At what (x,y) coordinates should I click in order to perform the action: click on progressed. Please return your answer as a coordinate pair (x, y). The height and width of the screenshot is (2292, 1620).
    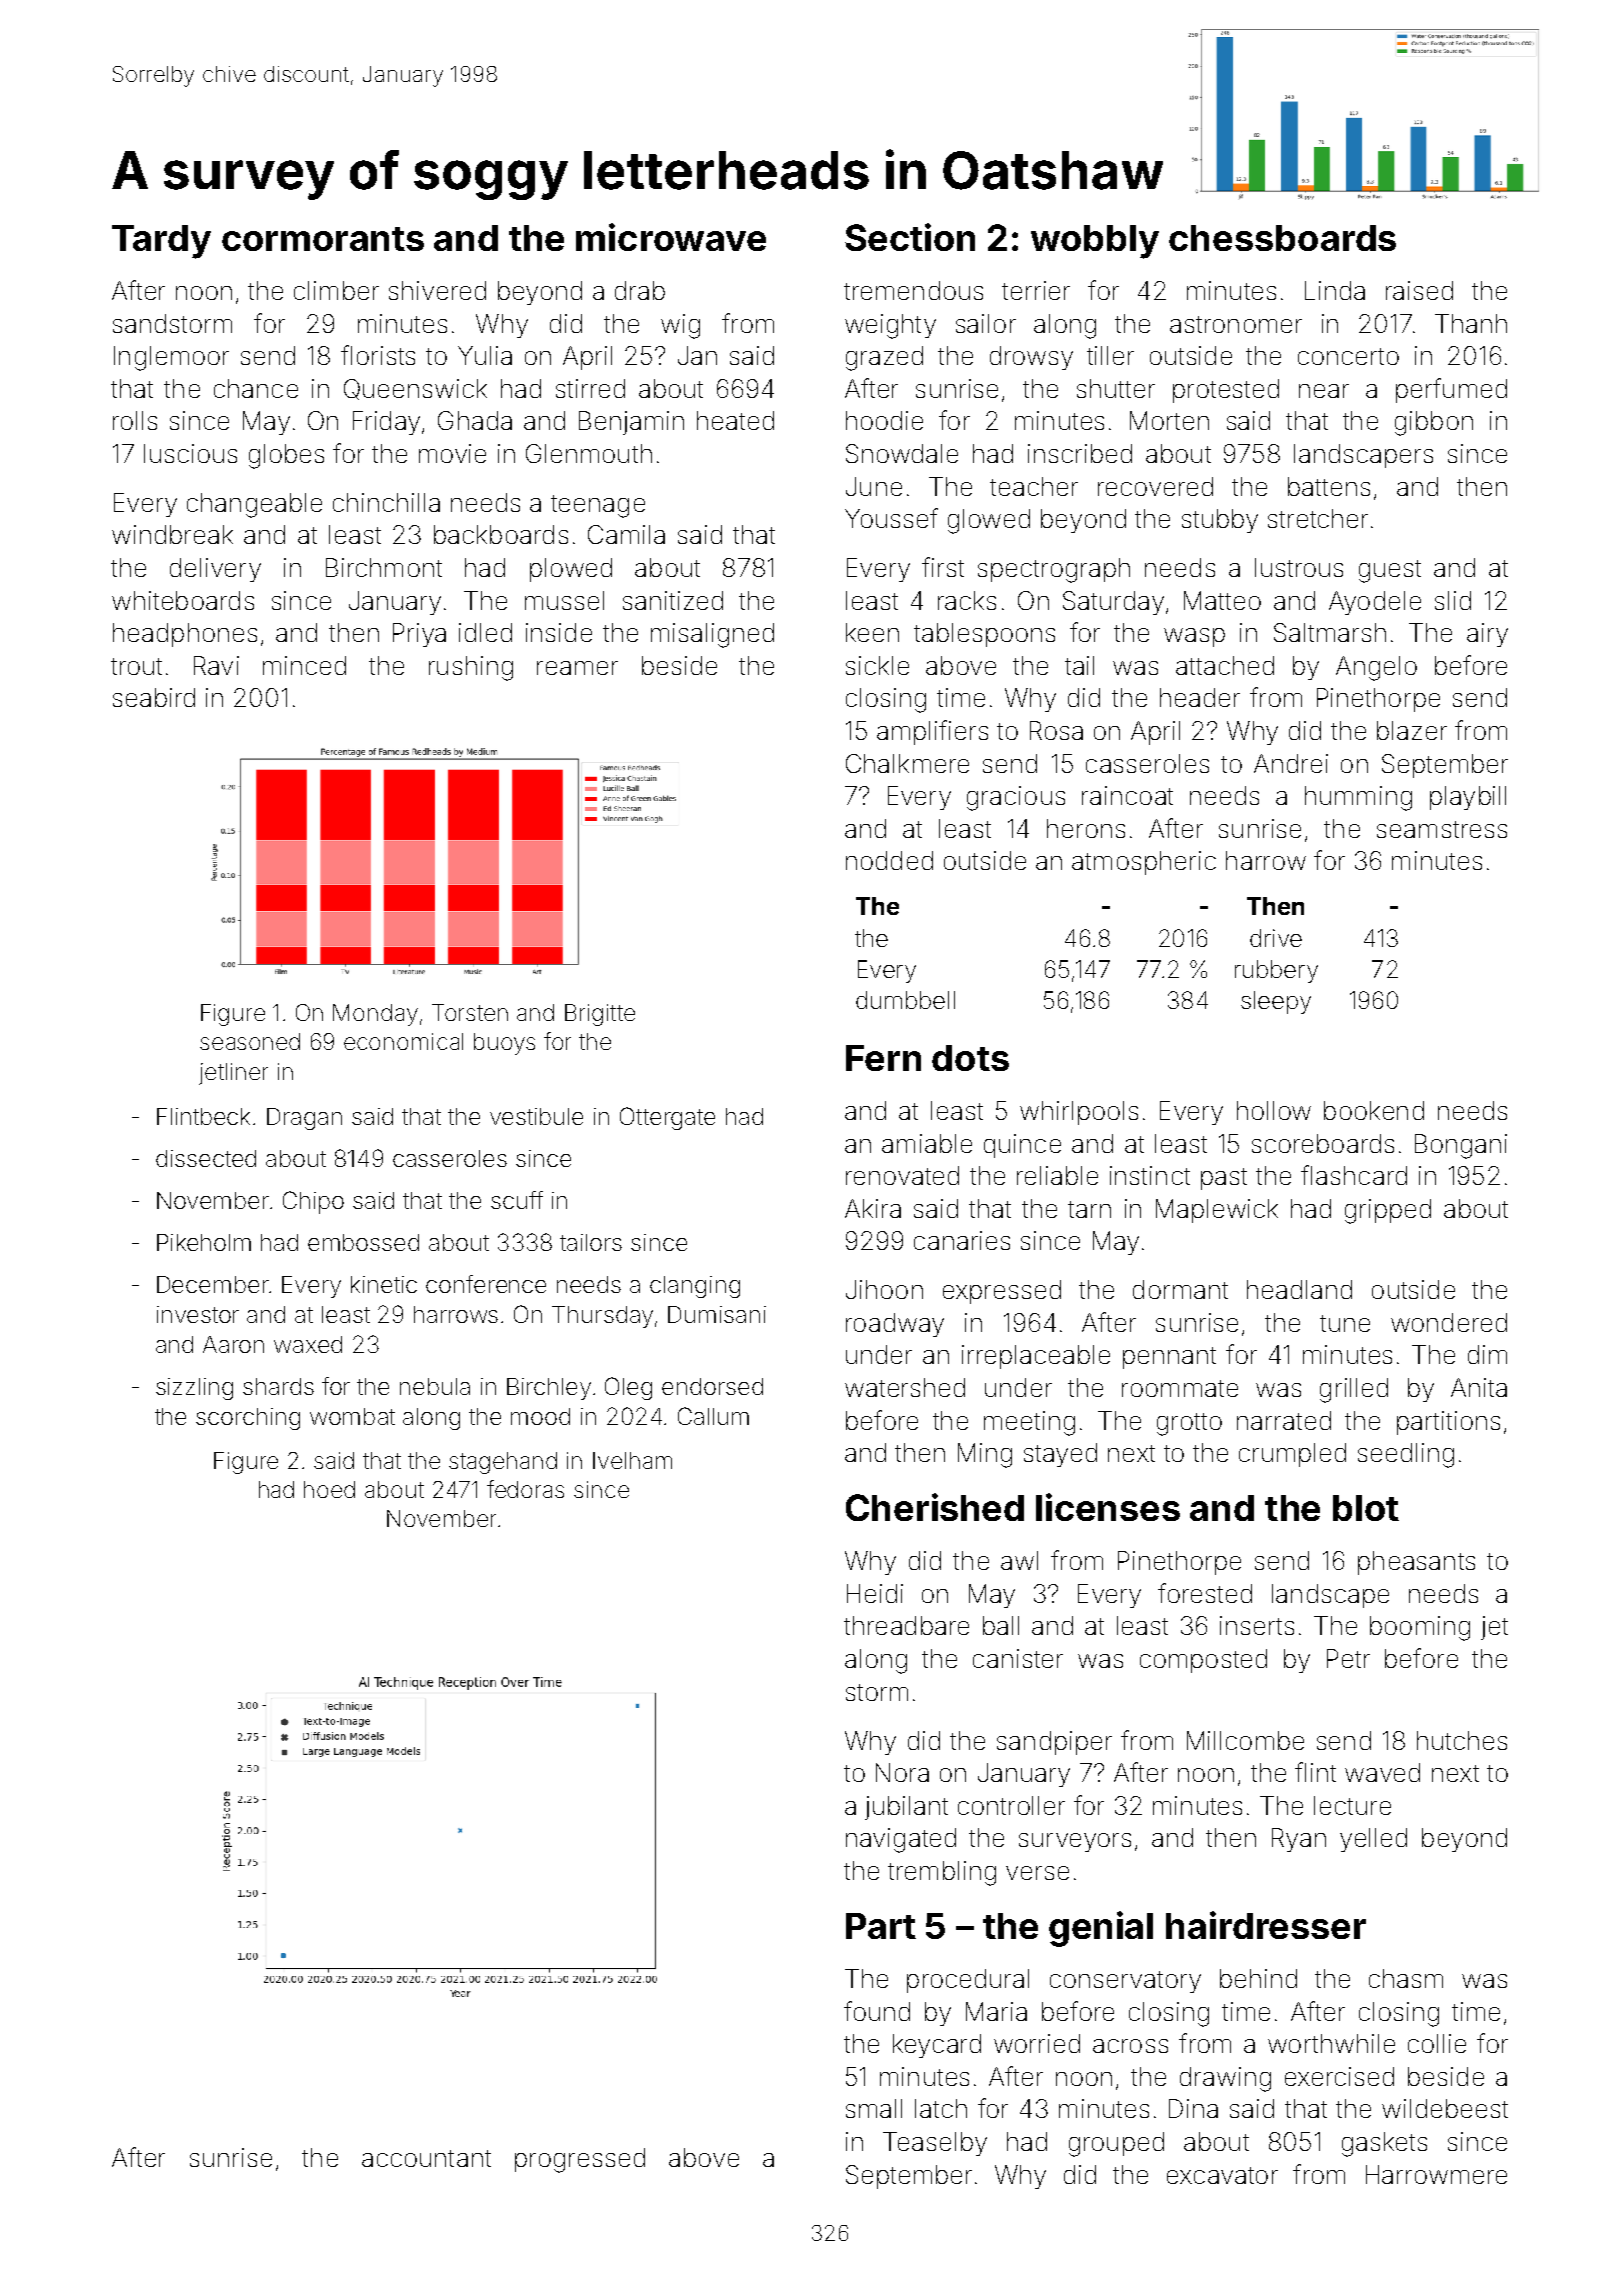
    Looking at the image, I should click on (580, 2160).
